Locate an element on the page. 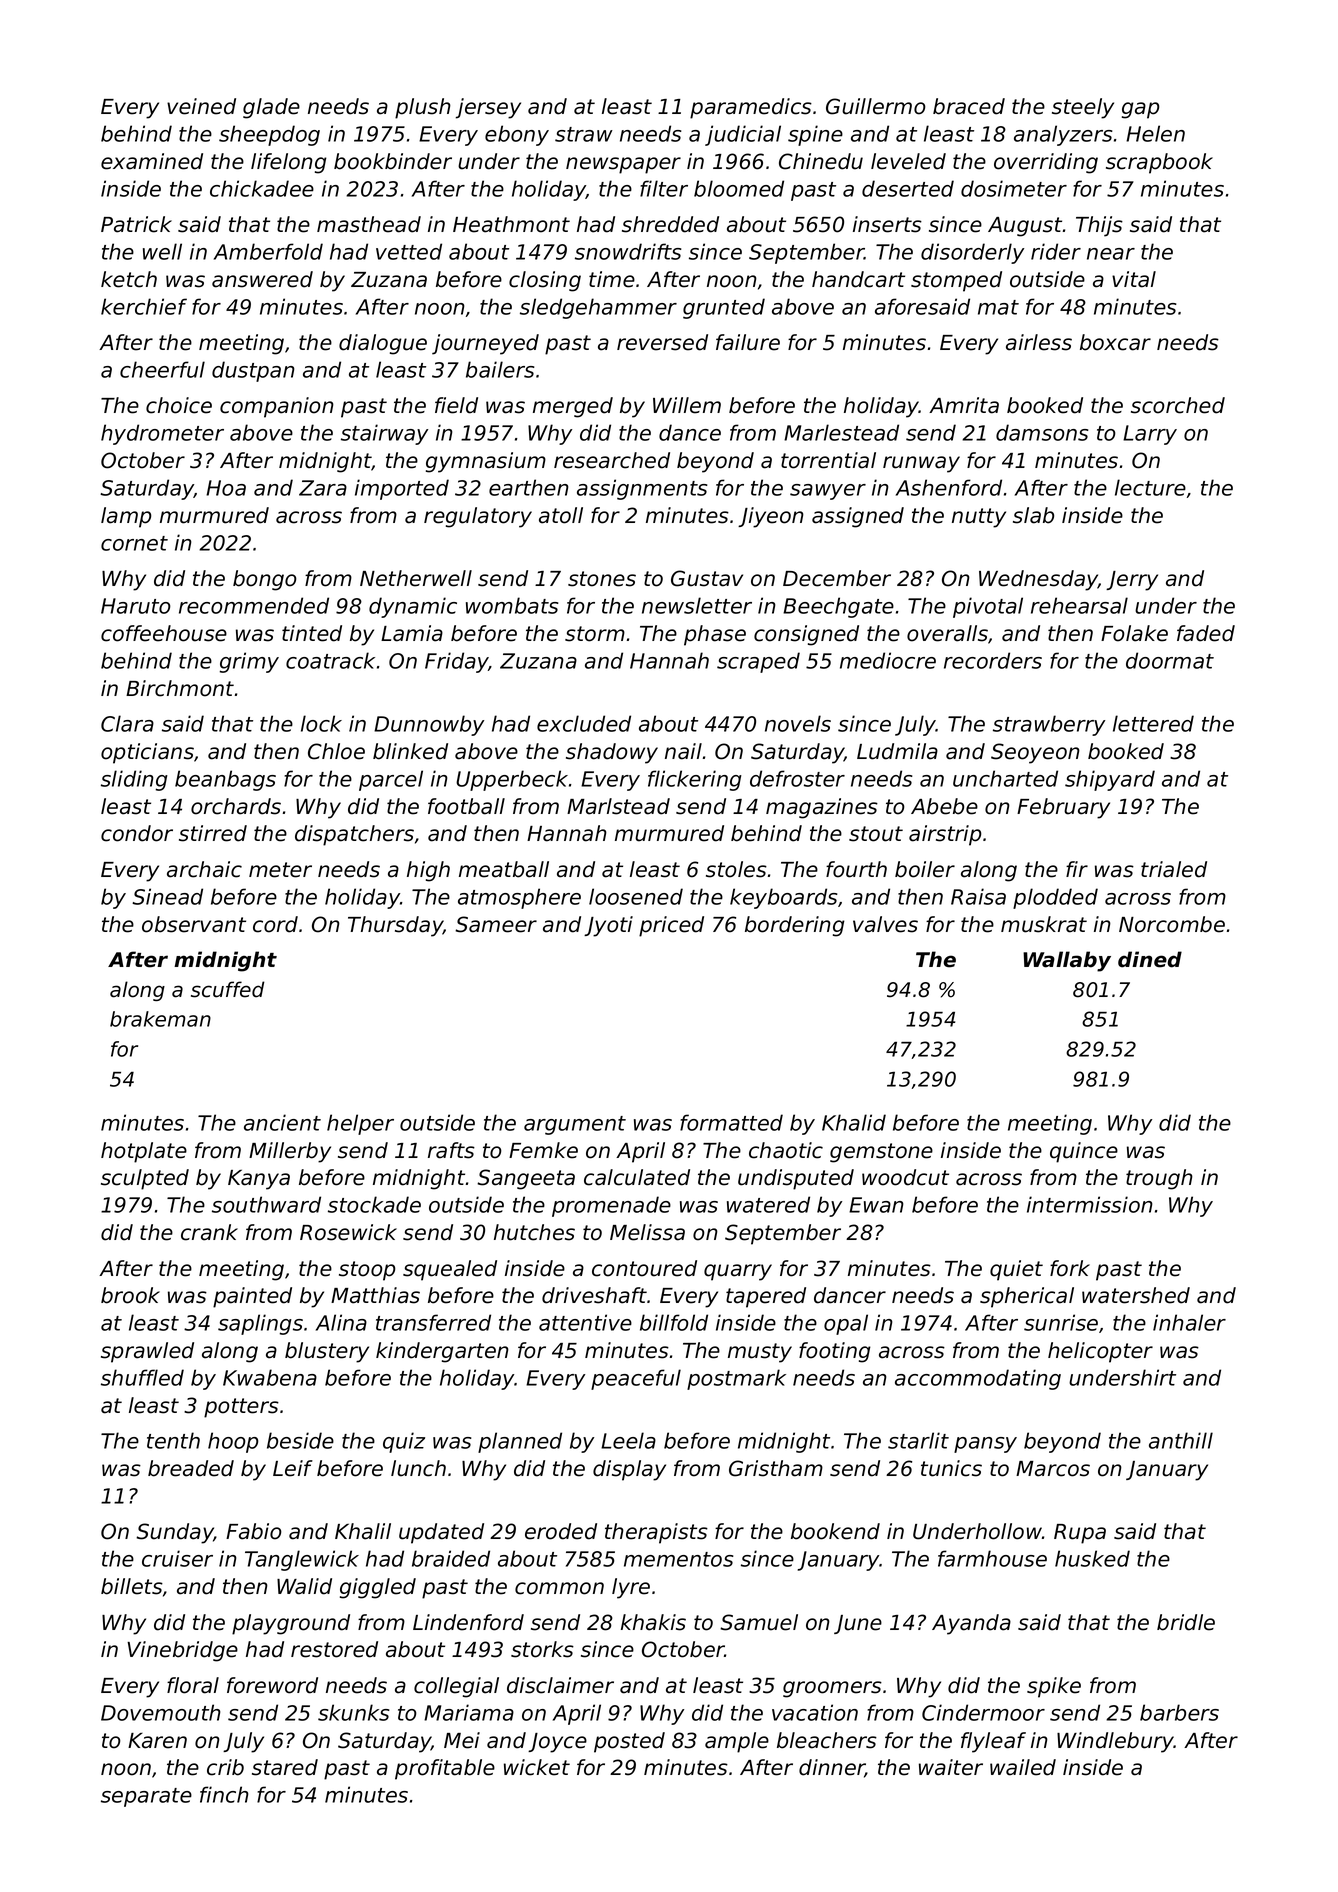 Image resolution: width=1338 pixels, height=1892 pixels. separate is located at coordinates (146, 1797).
